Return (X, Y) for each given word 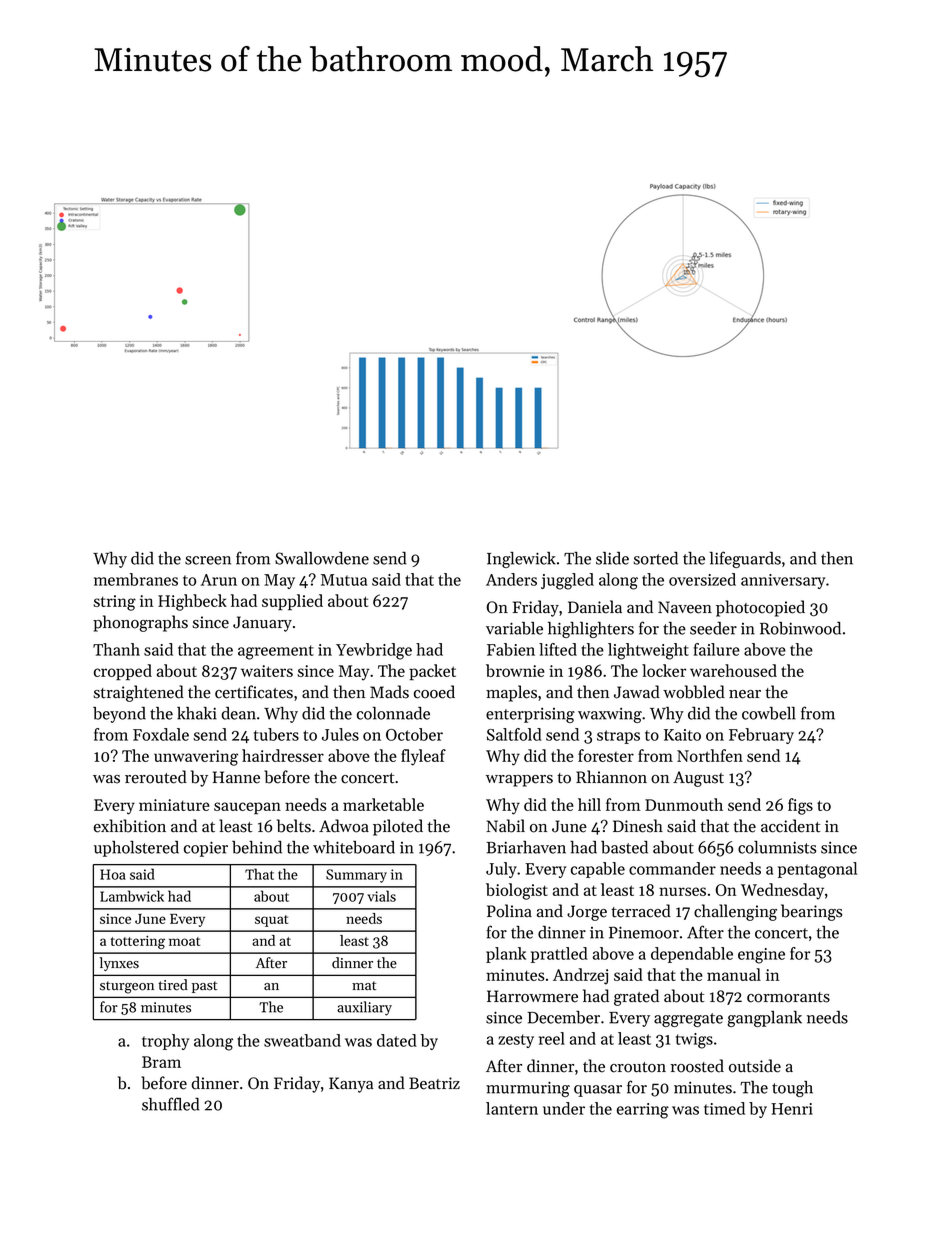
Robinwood (800, 628)
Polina (509, 911)
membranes (136, 579)
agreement (276, 652)
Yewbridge (374, 651)
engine (761, 956)
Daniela (595, 607)
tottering (138, 942)
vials (381, 896)
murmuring (528, 1089)
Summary (356, 876)
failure (717, 649)
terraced (641, 911)
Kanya (351, 1085)
